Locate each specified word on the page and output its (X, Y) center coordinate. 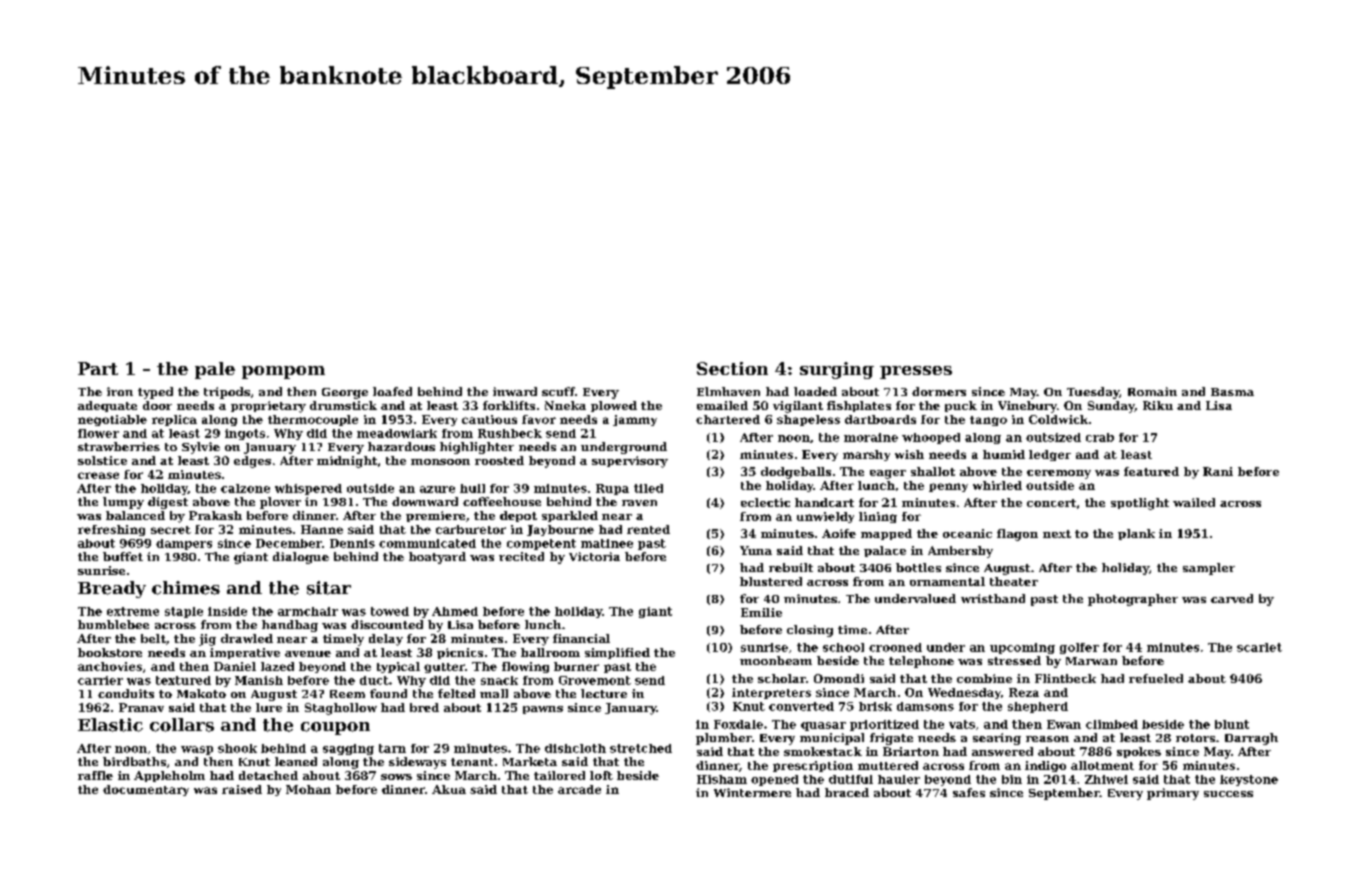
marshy (866, 455)
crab (1100, 437)
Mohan (308, 789)
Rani (1218, 471)
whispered (308, 489)
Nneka (565, 405)
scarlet (1259, 647)
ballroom (550, 652)
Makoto (201, 693)
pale (215, 370)
